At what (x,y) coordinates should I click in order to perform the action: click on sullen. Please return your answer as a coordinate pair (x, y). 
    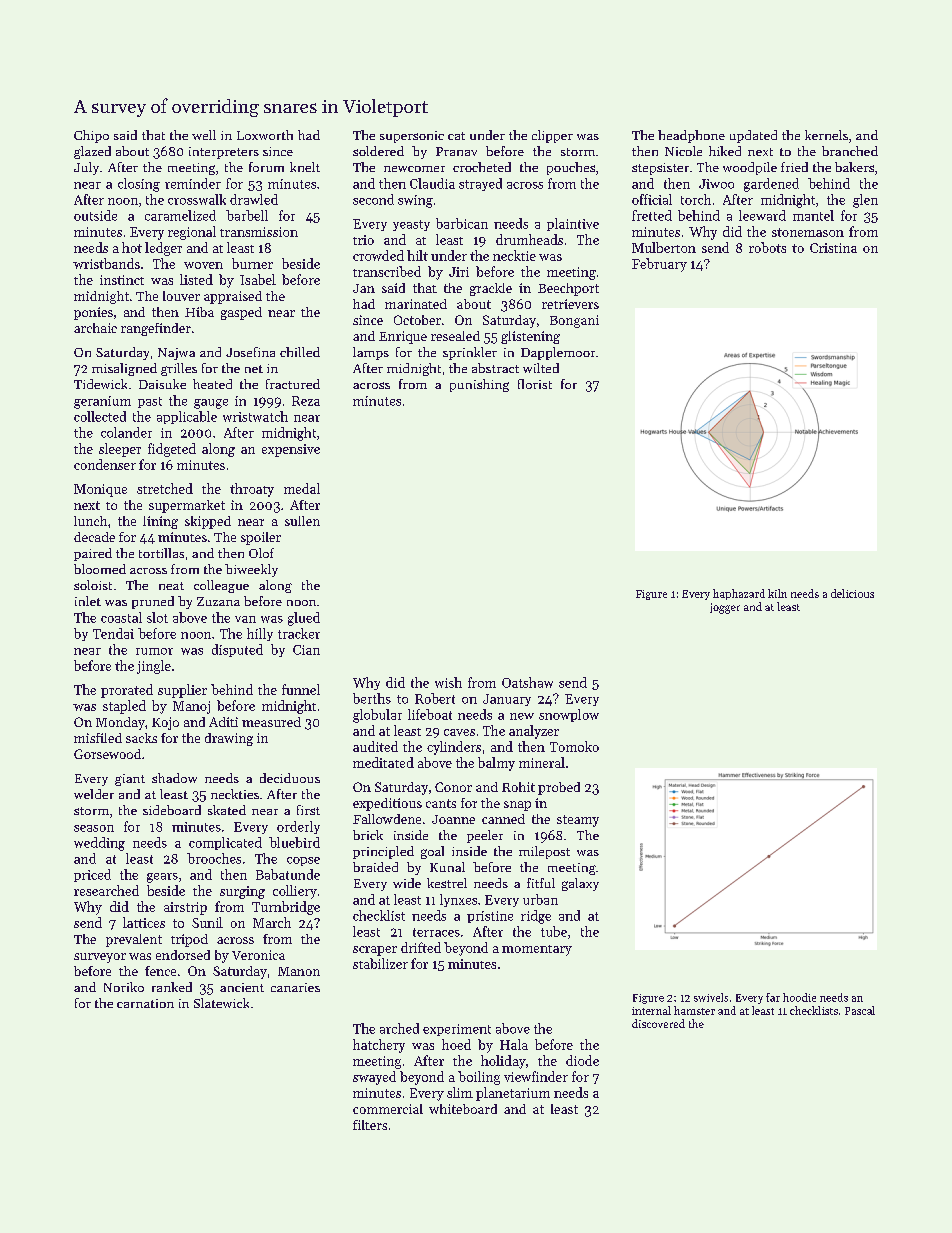
    Looking at the image, I should click on (302, 521).
